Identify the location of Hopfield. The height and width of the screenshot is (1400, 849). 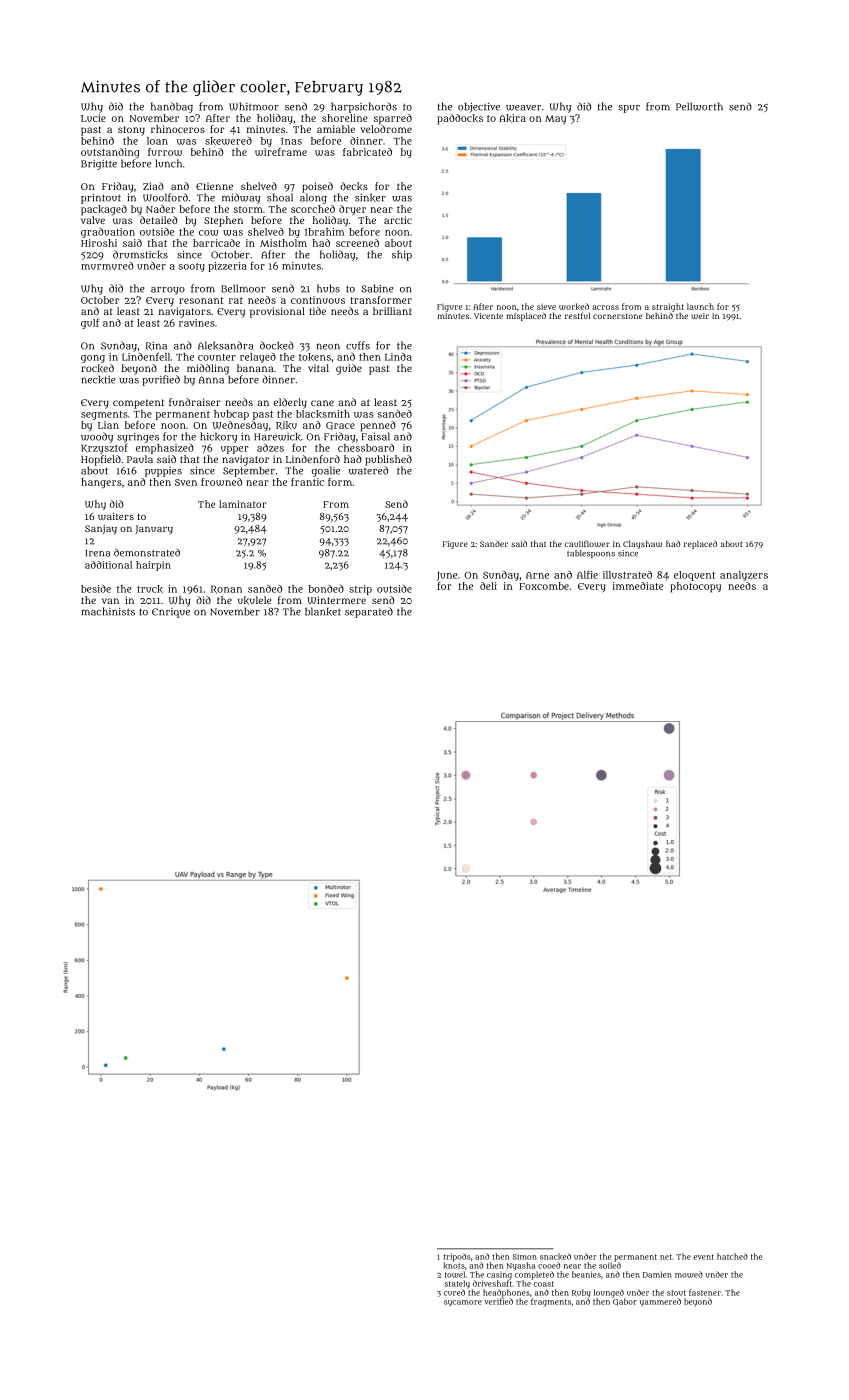
(101, 460).
